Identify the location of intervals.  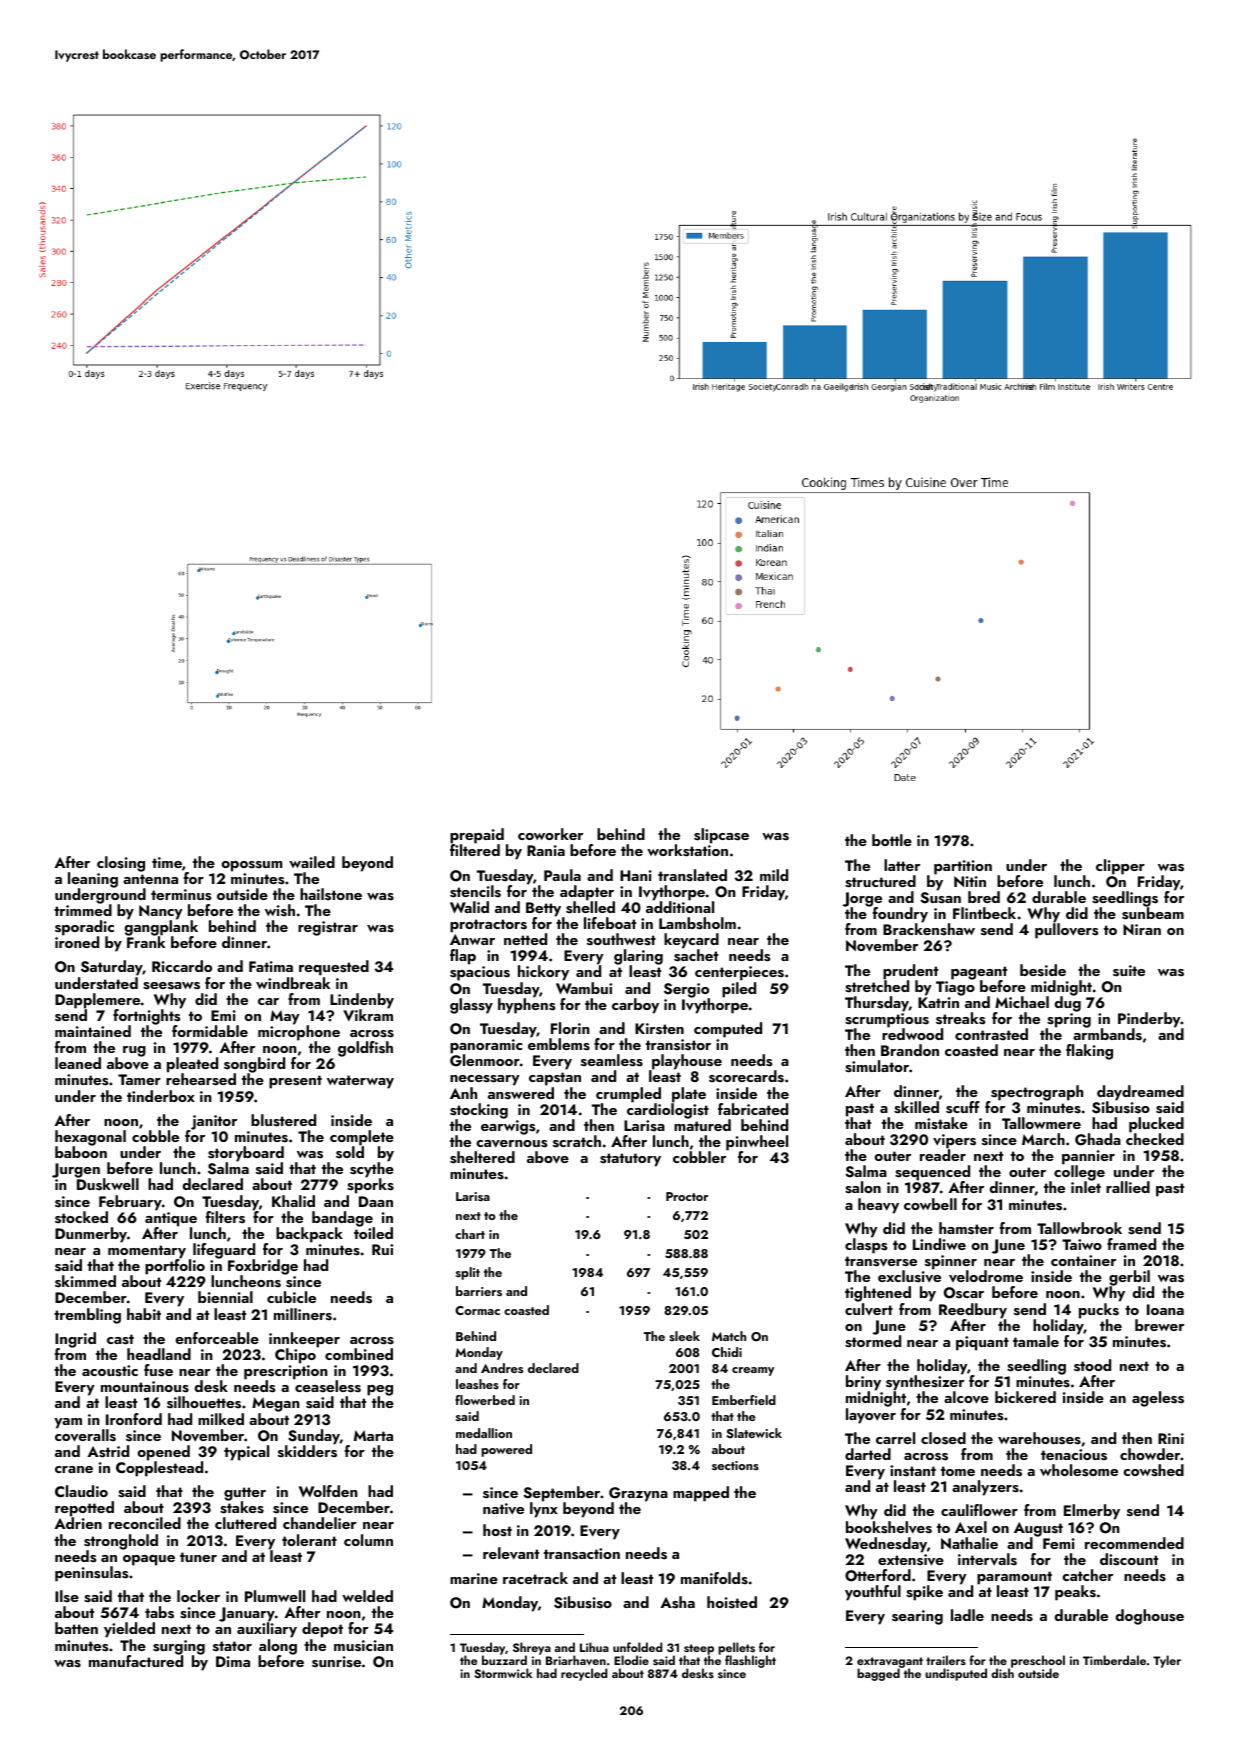
(987, 1559).
